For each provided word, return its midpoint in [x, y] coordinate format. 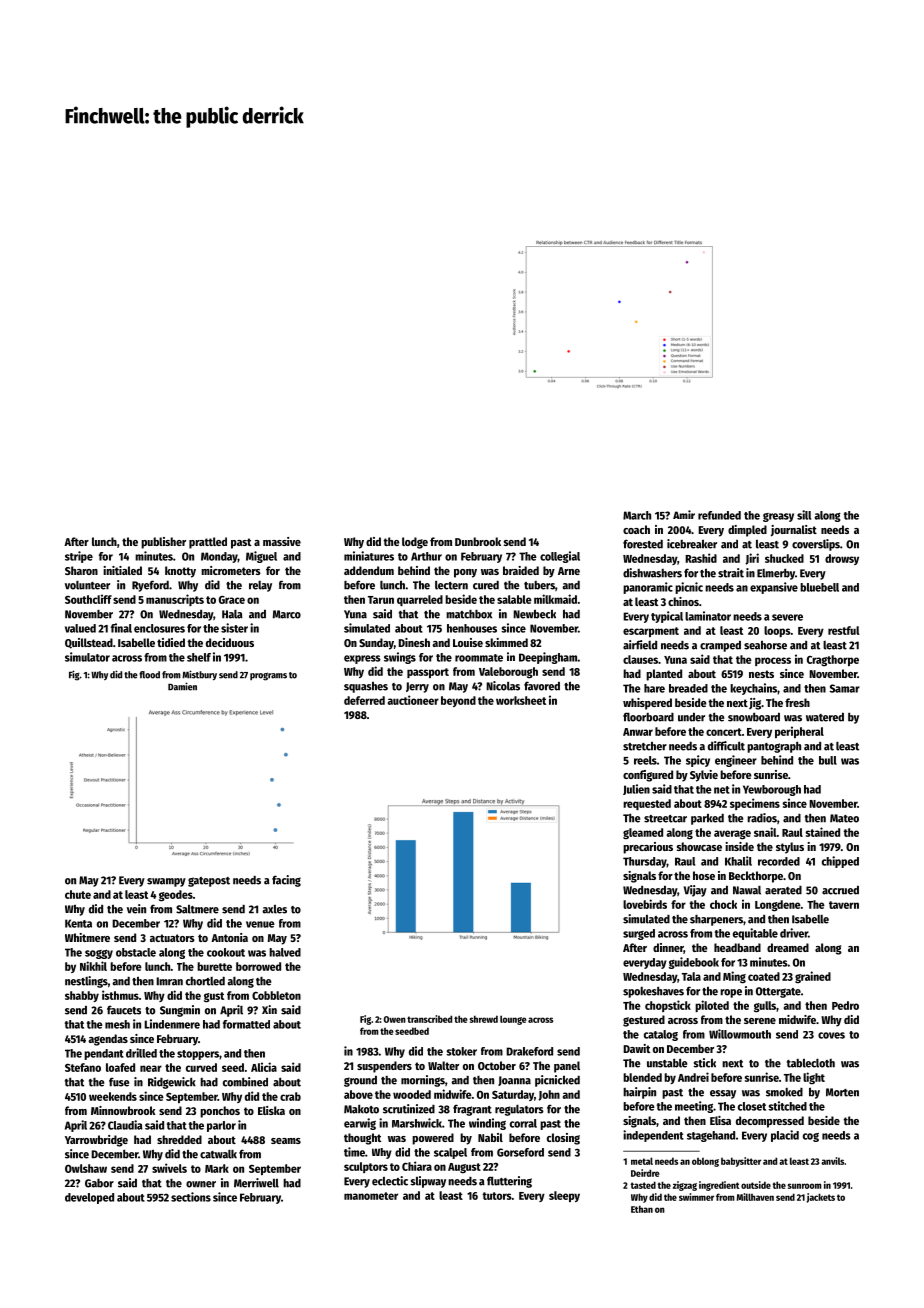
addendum [369, 570]
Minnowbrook [123, 1110]
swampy [166, 882]
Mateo [844, 818]
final [121, 628]
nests [761, 674]
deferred [364, 700]
